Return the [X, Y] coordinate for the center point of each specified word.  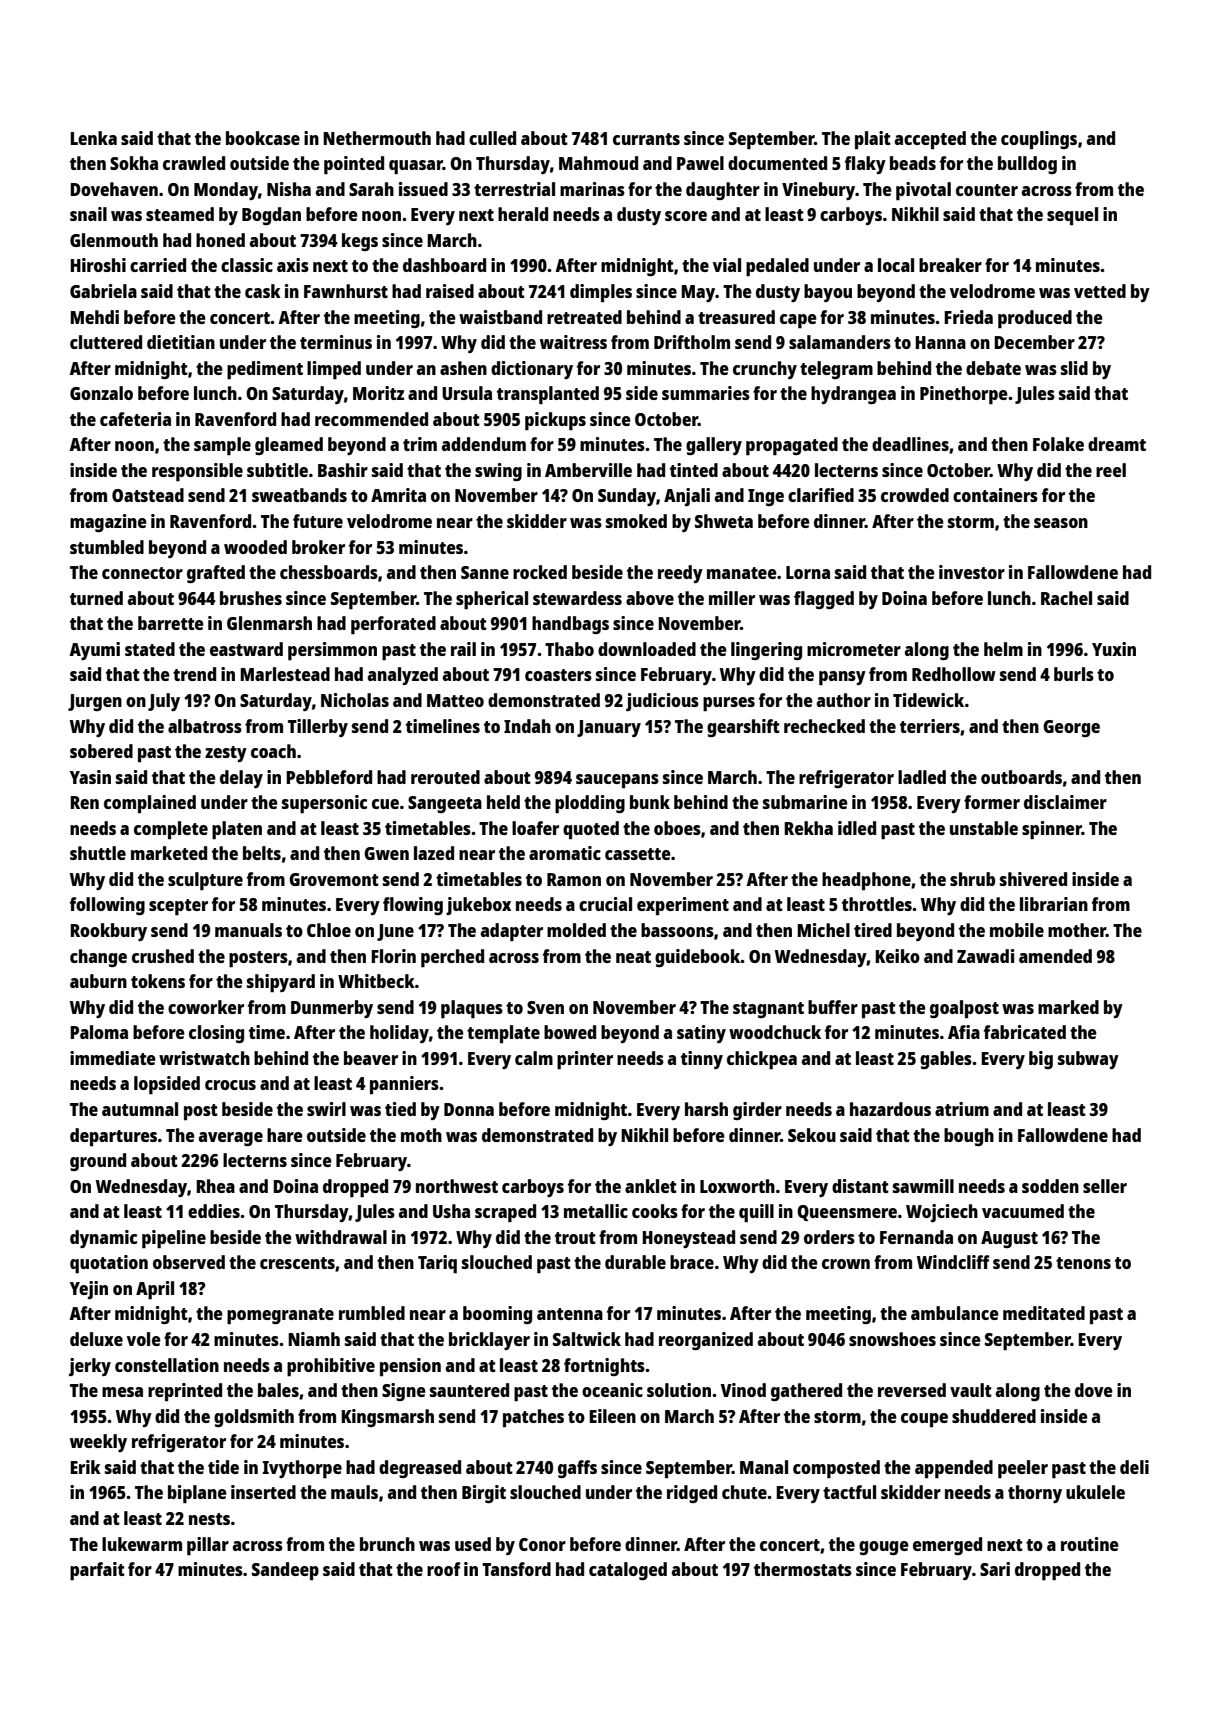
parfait [97, 1571]
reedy [680, 574]
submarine [805, 802]
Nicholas [355, 700]
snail [88, 214]
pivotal [923, 191]
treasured [736, 317]
